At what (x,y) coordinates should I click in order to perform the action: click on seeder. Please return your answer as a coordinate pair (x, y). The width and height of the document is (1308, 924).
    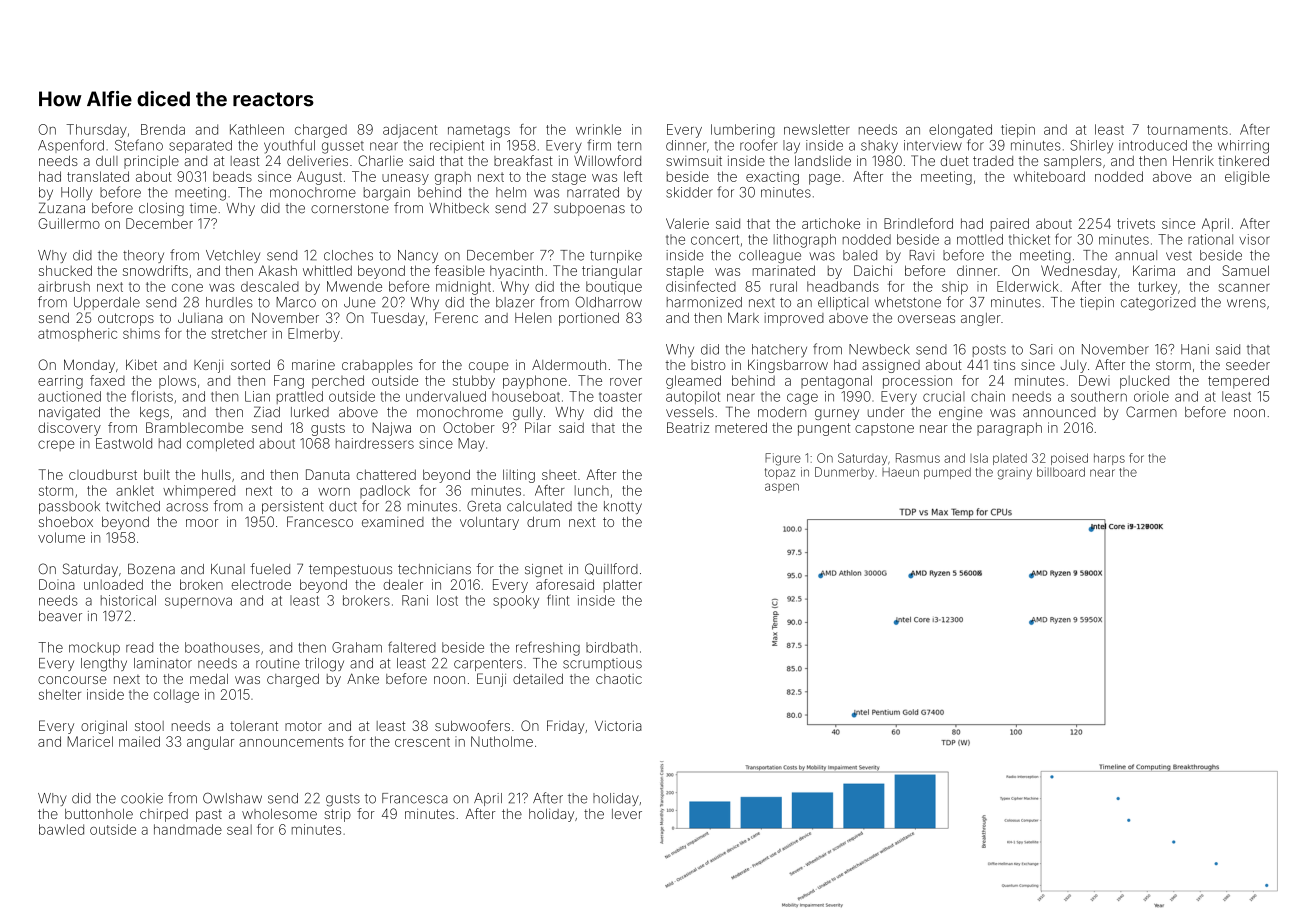
    Looking at the image, I should click on (1248, 365).
